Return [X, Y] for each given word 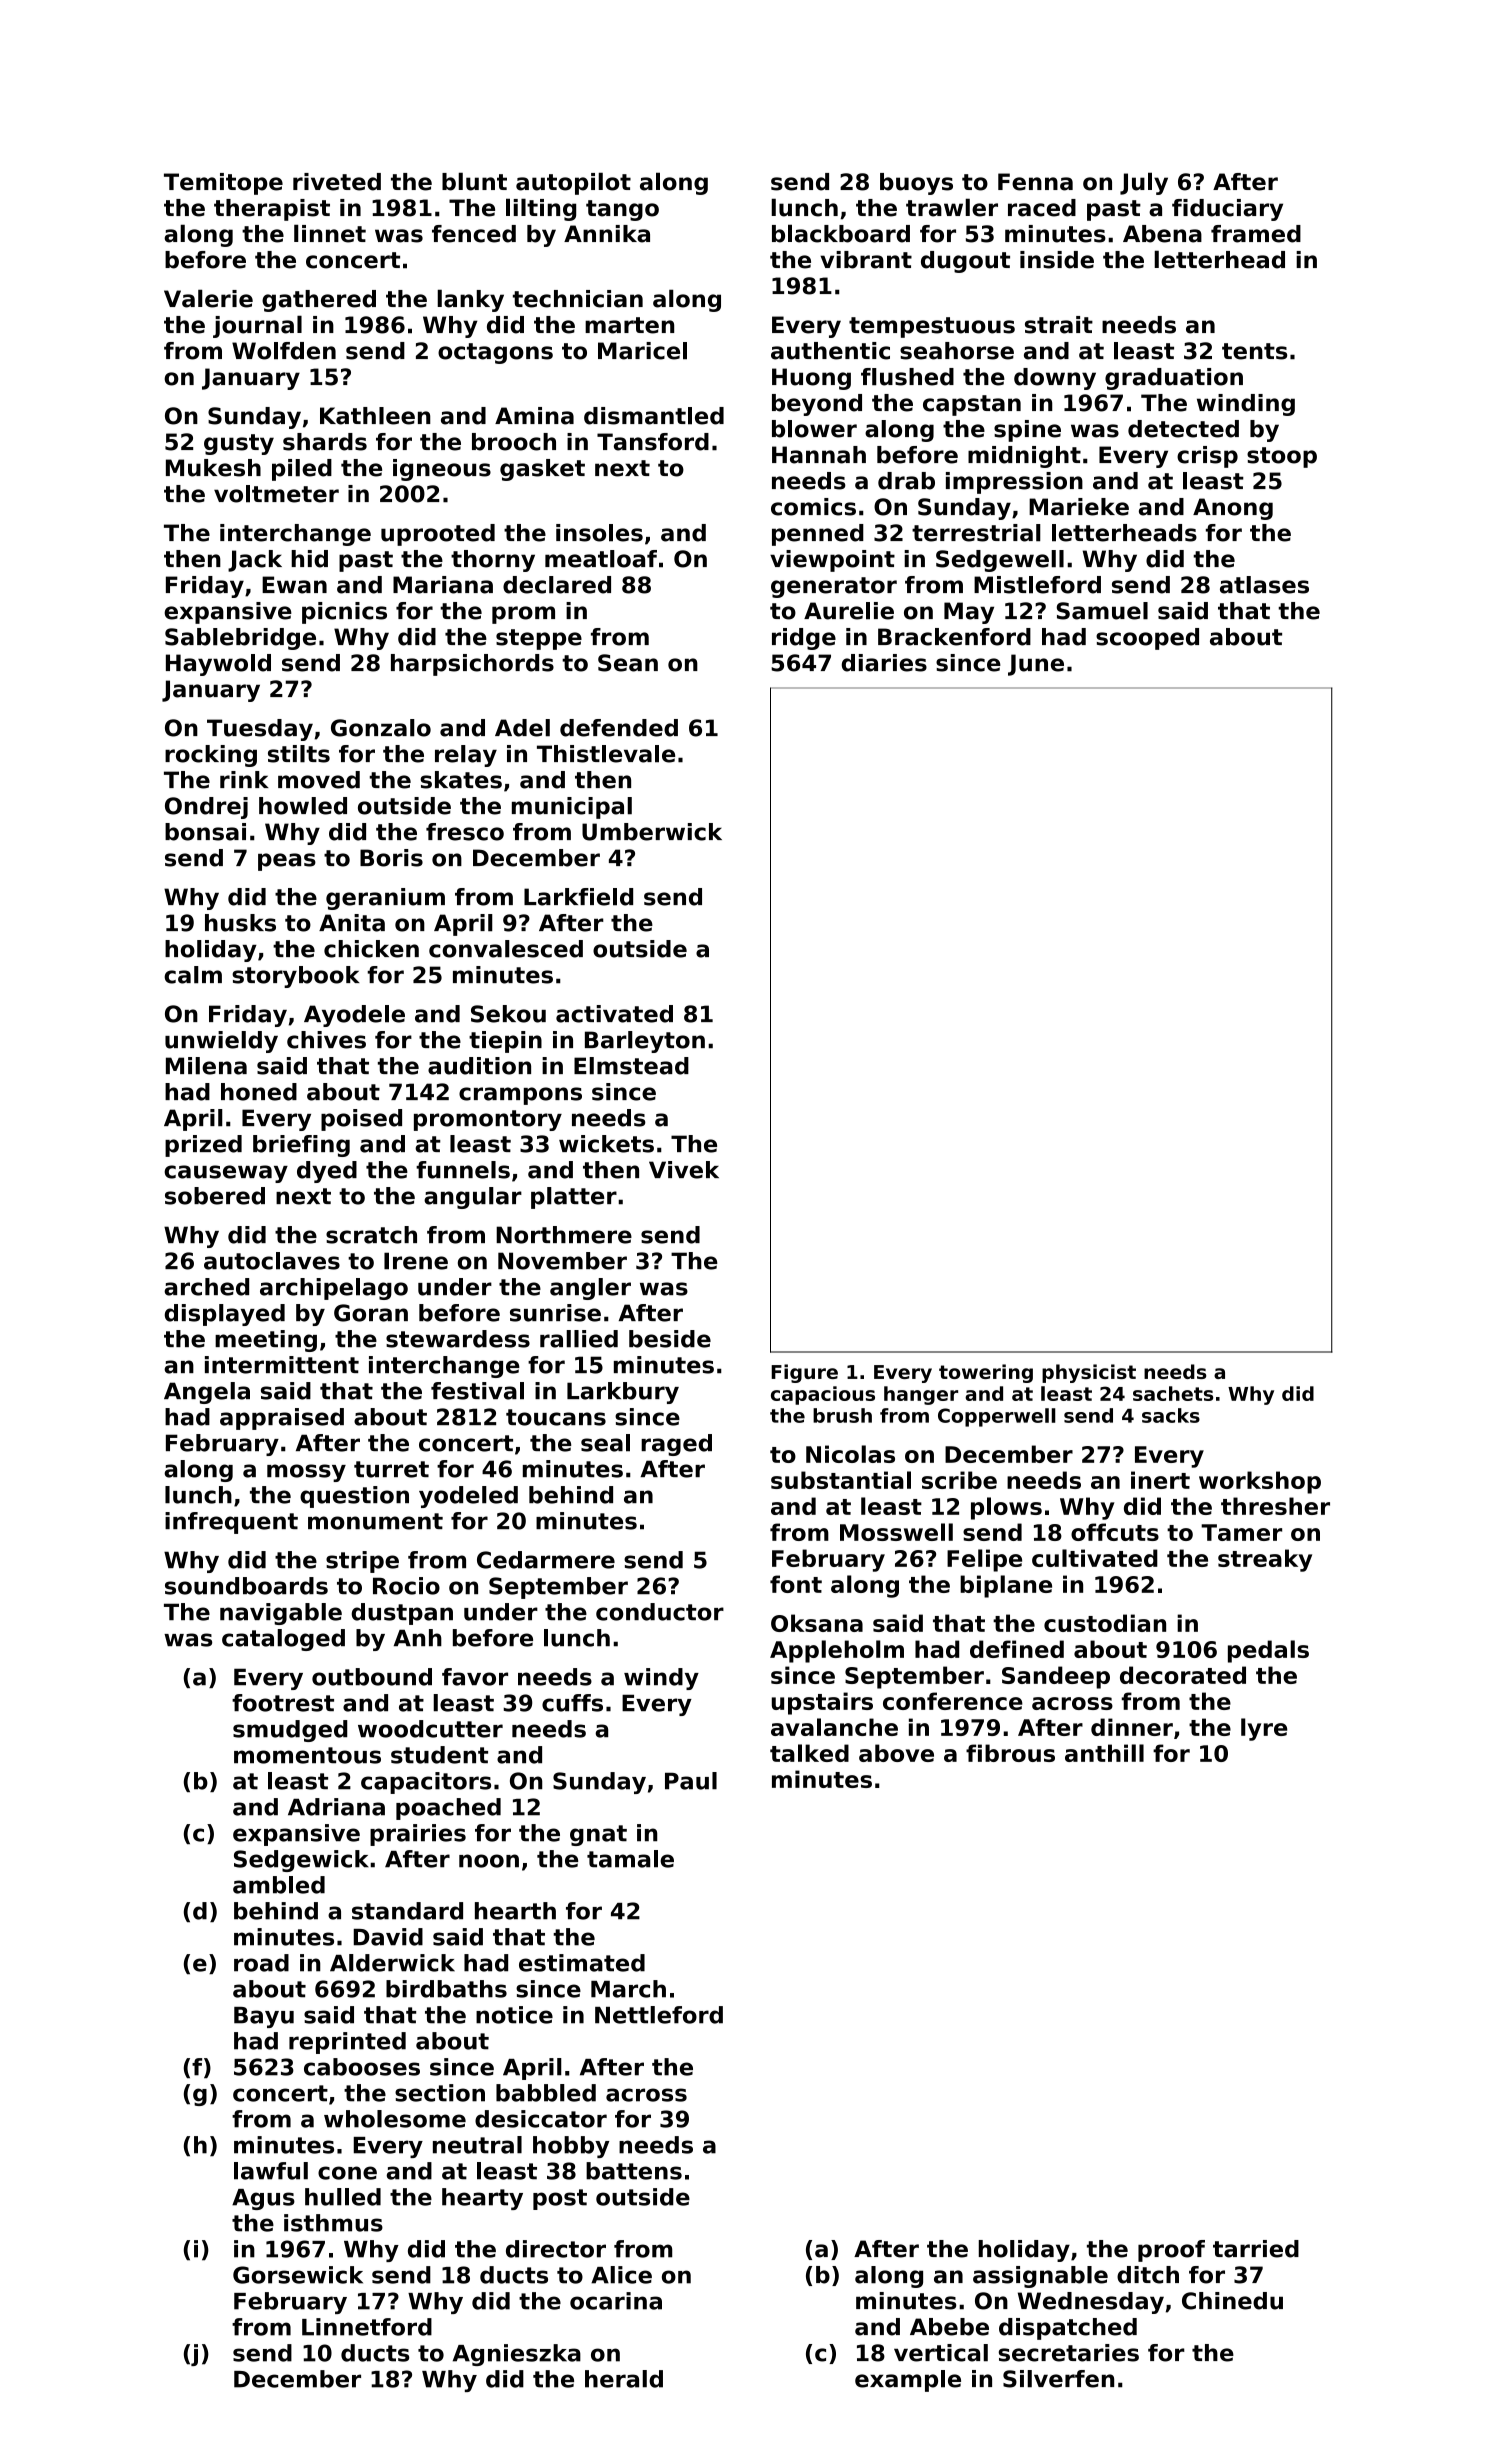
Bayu [264, 2017]
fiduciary [1227, 210]
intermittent [282, 1365]
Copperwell [997, 1417]
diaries [884, 663]
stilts [299, 754]
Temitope [223, 184]
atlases [1264, 585]
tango [622, 210]
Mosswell [896, 1532]
